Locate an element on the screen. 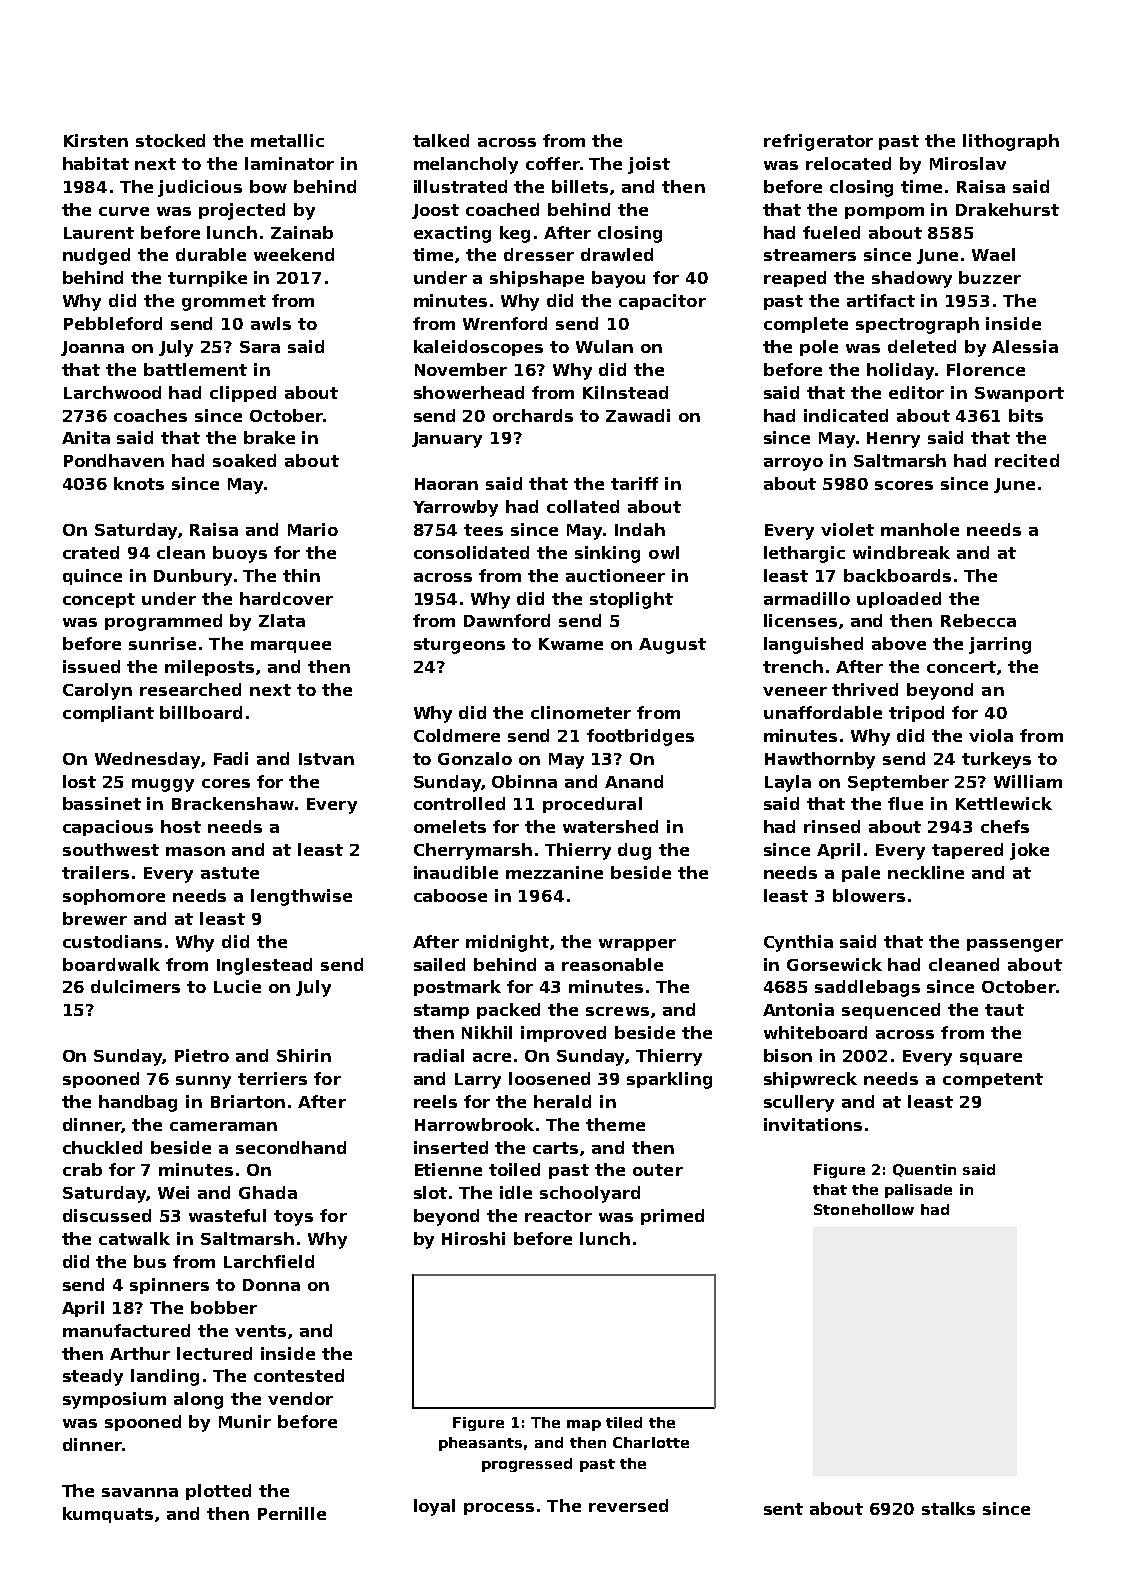  Florence is located at coordinates (986, 369).
